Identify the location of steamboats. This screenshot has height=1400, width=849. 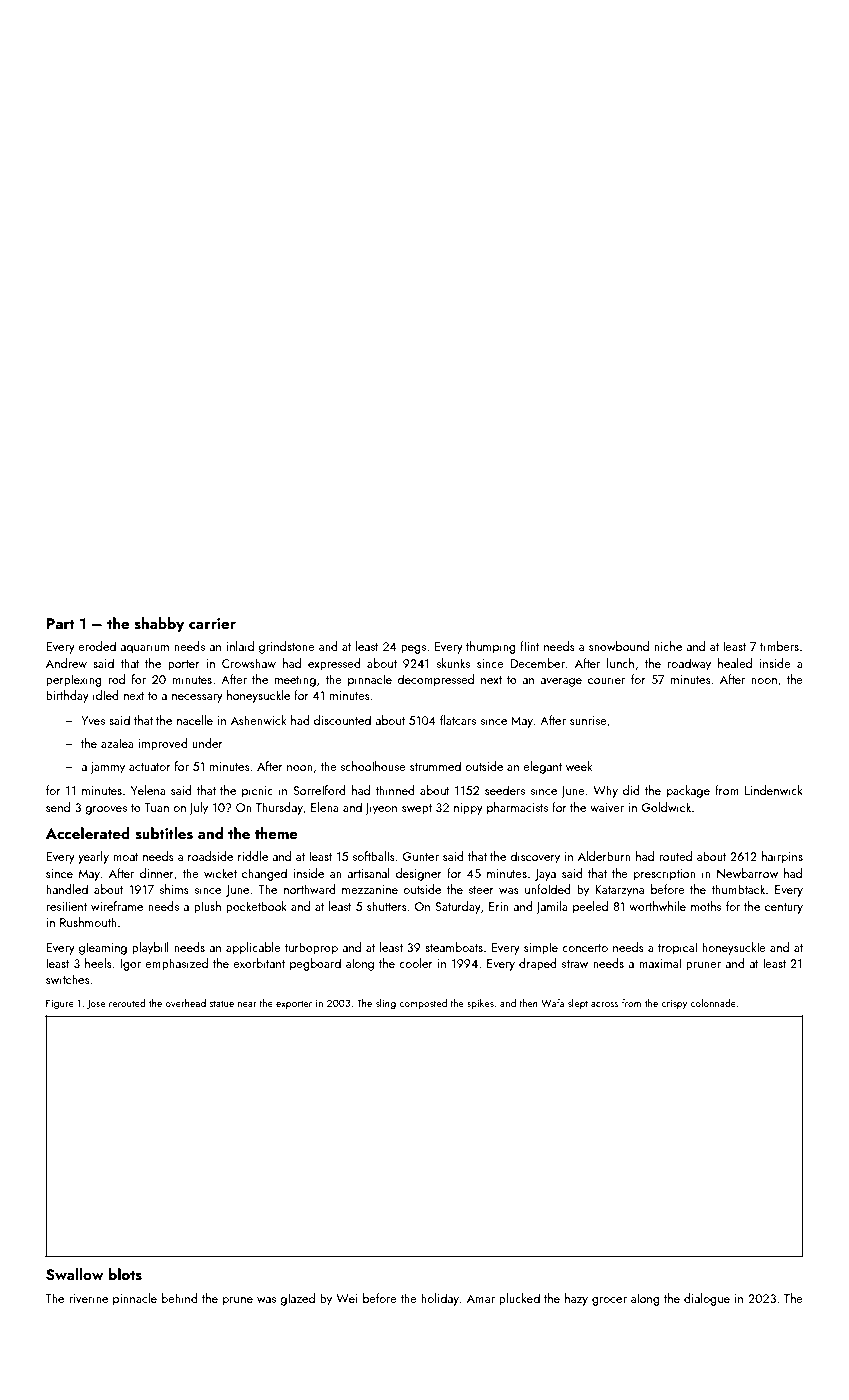
(454, 947).
